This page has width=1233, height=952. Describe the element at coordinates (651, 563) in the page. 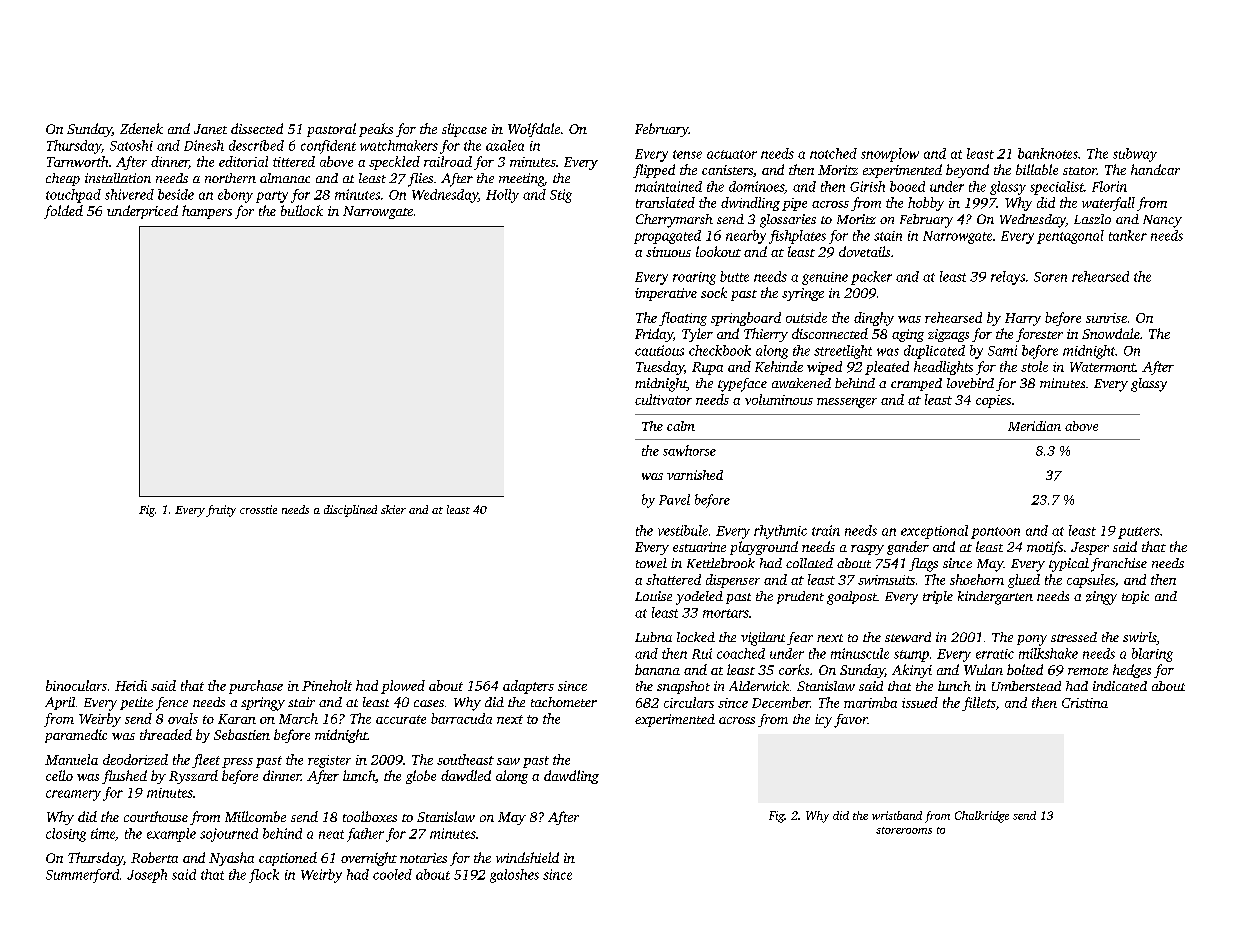

I see `towel` at that location.
